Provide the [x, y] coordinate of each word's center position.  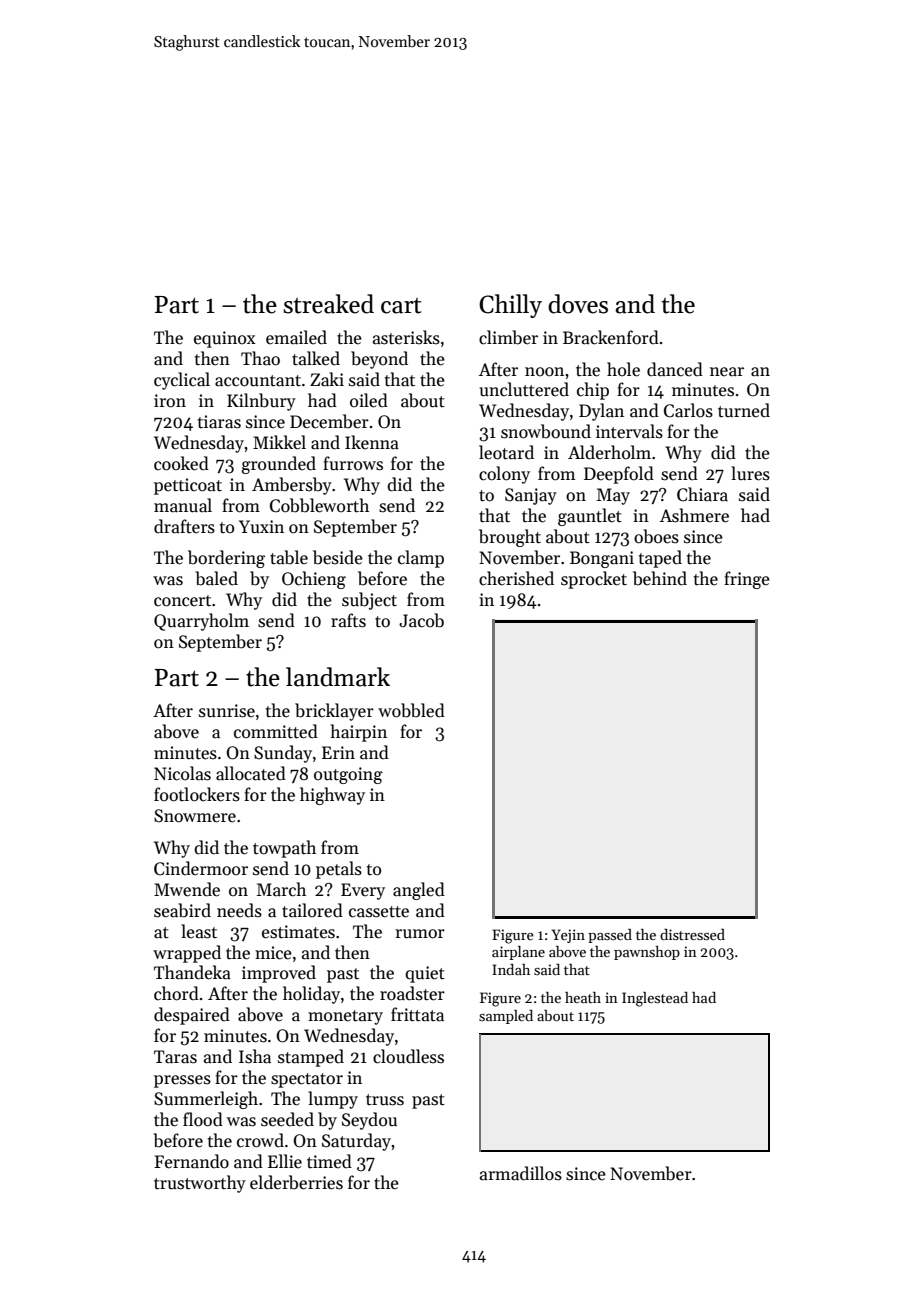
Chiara [702, 494]
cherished [516, 578]
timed [329, 1161]
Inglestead [655, 999]
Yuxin [261, 526]
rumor [420, 934]
